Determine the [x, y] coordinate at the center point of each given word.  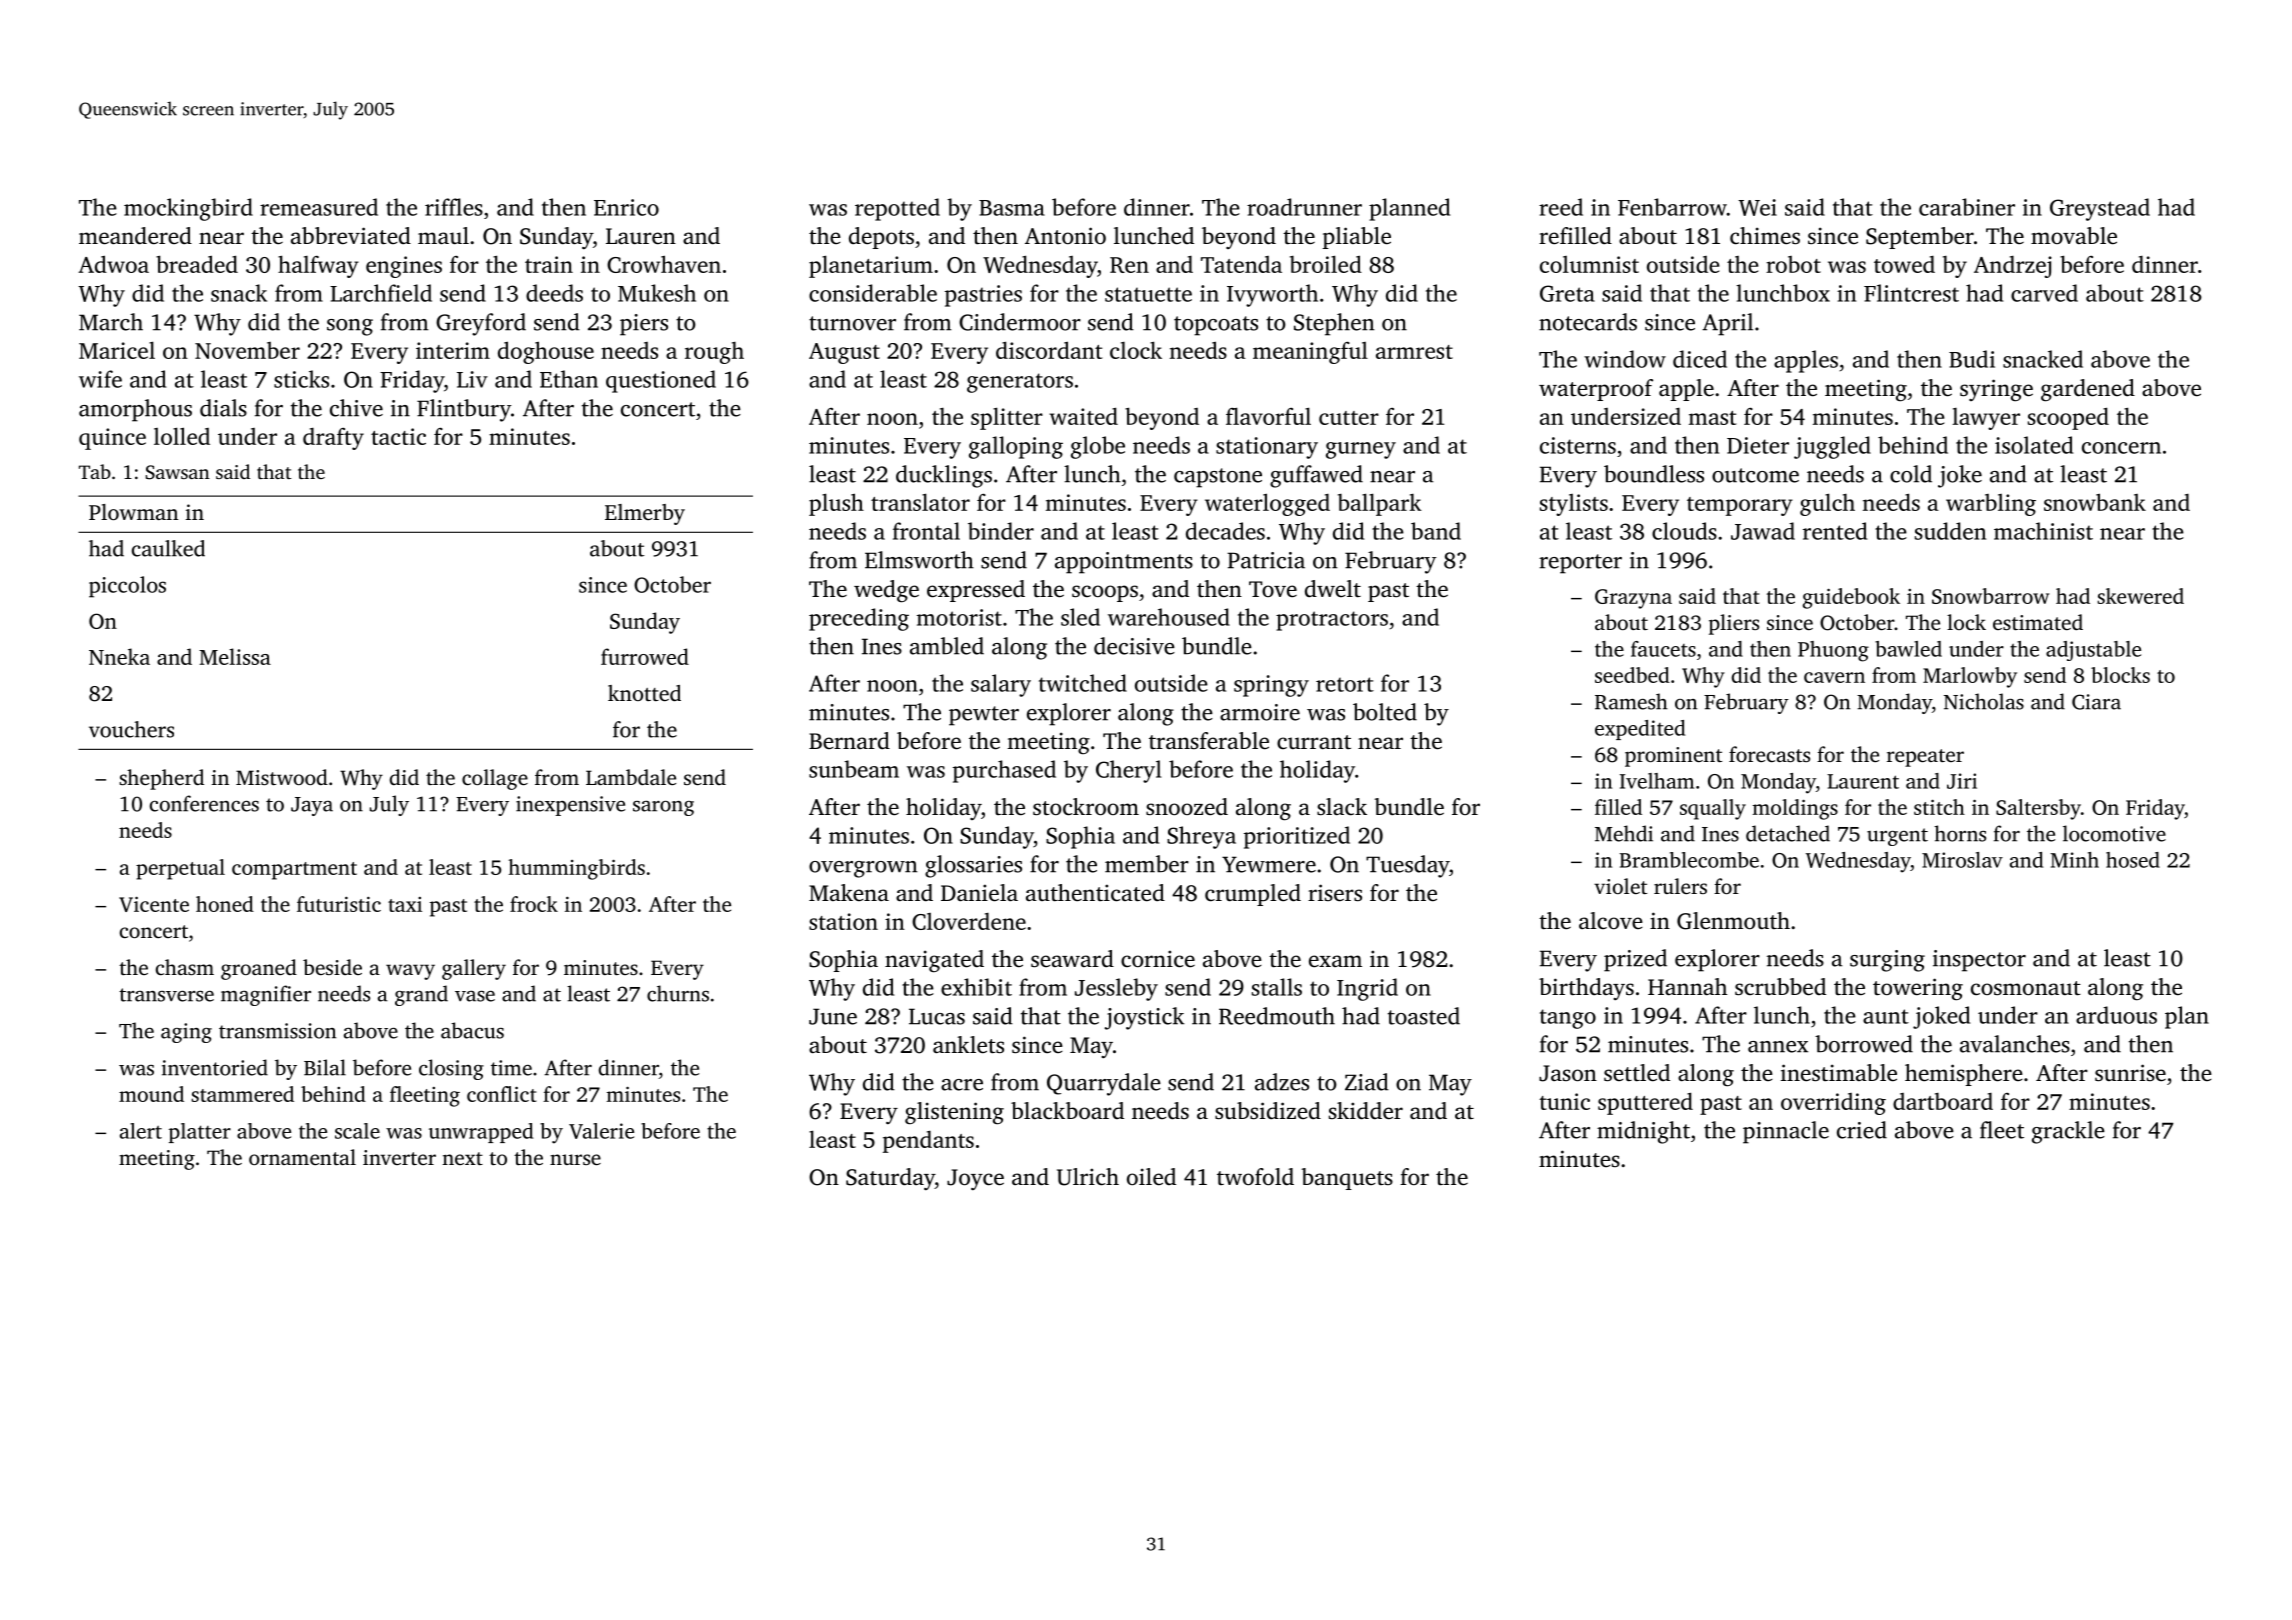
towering [1918, 989]
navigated [934, 961]
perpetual [180, 869]
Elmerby [645, 514]
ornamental [302, 1157]
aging [186, 1033]
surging [1887, 961]
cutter [1349, 418]
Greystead [2100, 209]
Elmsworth [919, 560]
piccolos [127, 587]
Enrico [626, 207]
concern [2121, 448]
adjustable [2093, 651]
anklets [968, 1045]
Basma [1012, 208]
